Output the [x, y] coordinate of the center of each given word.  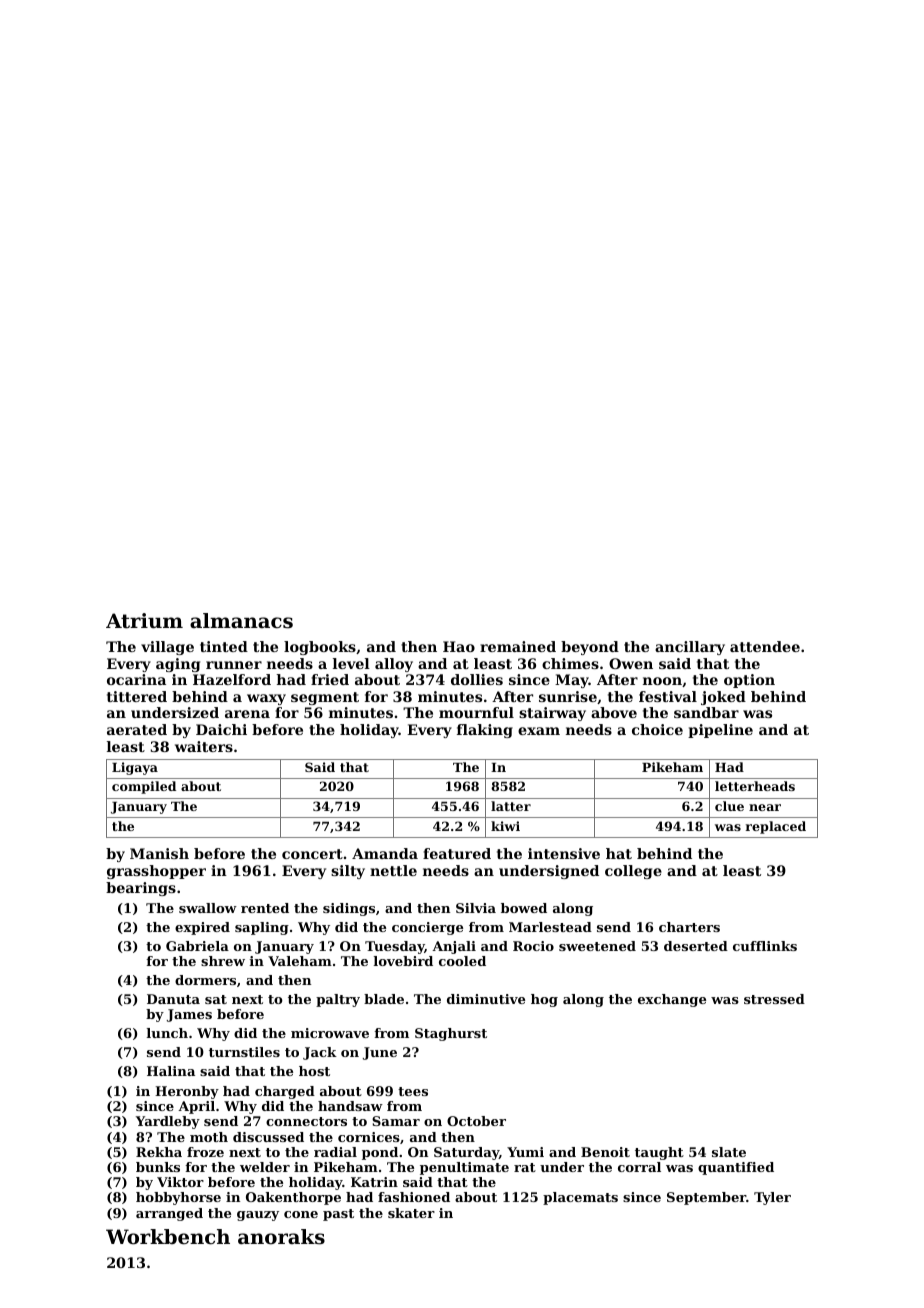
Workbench [168, 1237]
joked [723, 698]
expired [202, 928]
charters [689, 927]
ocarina [136, 679]
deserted [696, 946]
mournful [476, 712]
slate [729, 1152]
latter [511, 806]
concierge [427, 928]
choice [657, 729]
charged [285, 1092]
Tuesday [395, 947]
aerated [137, 729]
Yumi [525, 1152]
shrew [223, 961]
